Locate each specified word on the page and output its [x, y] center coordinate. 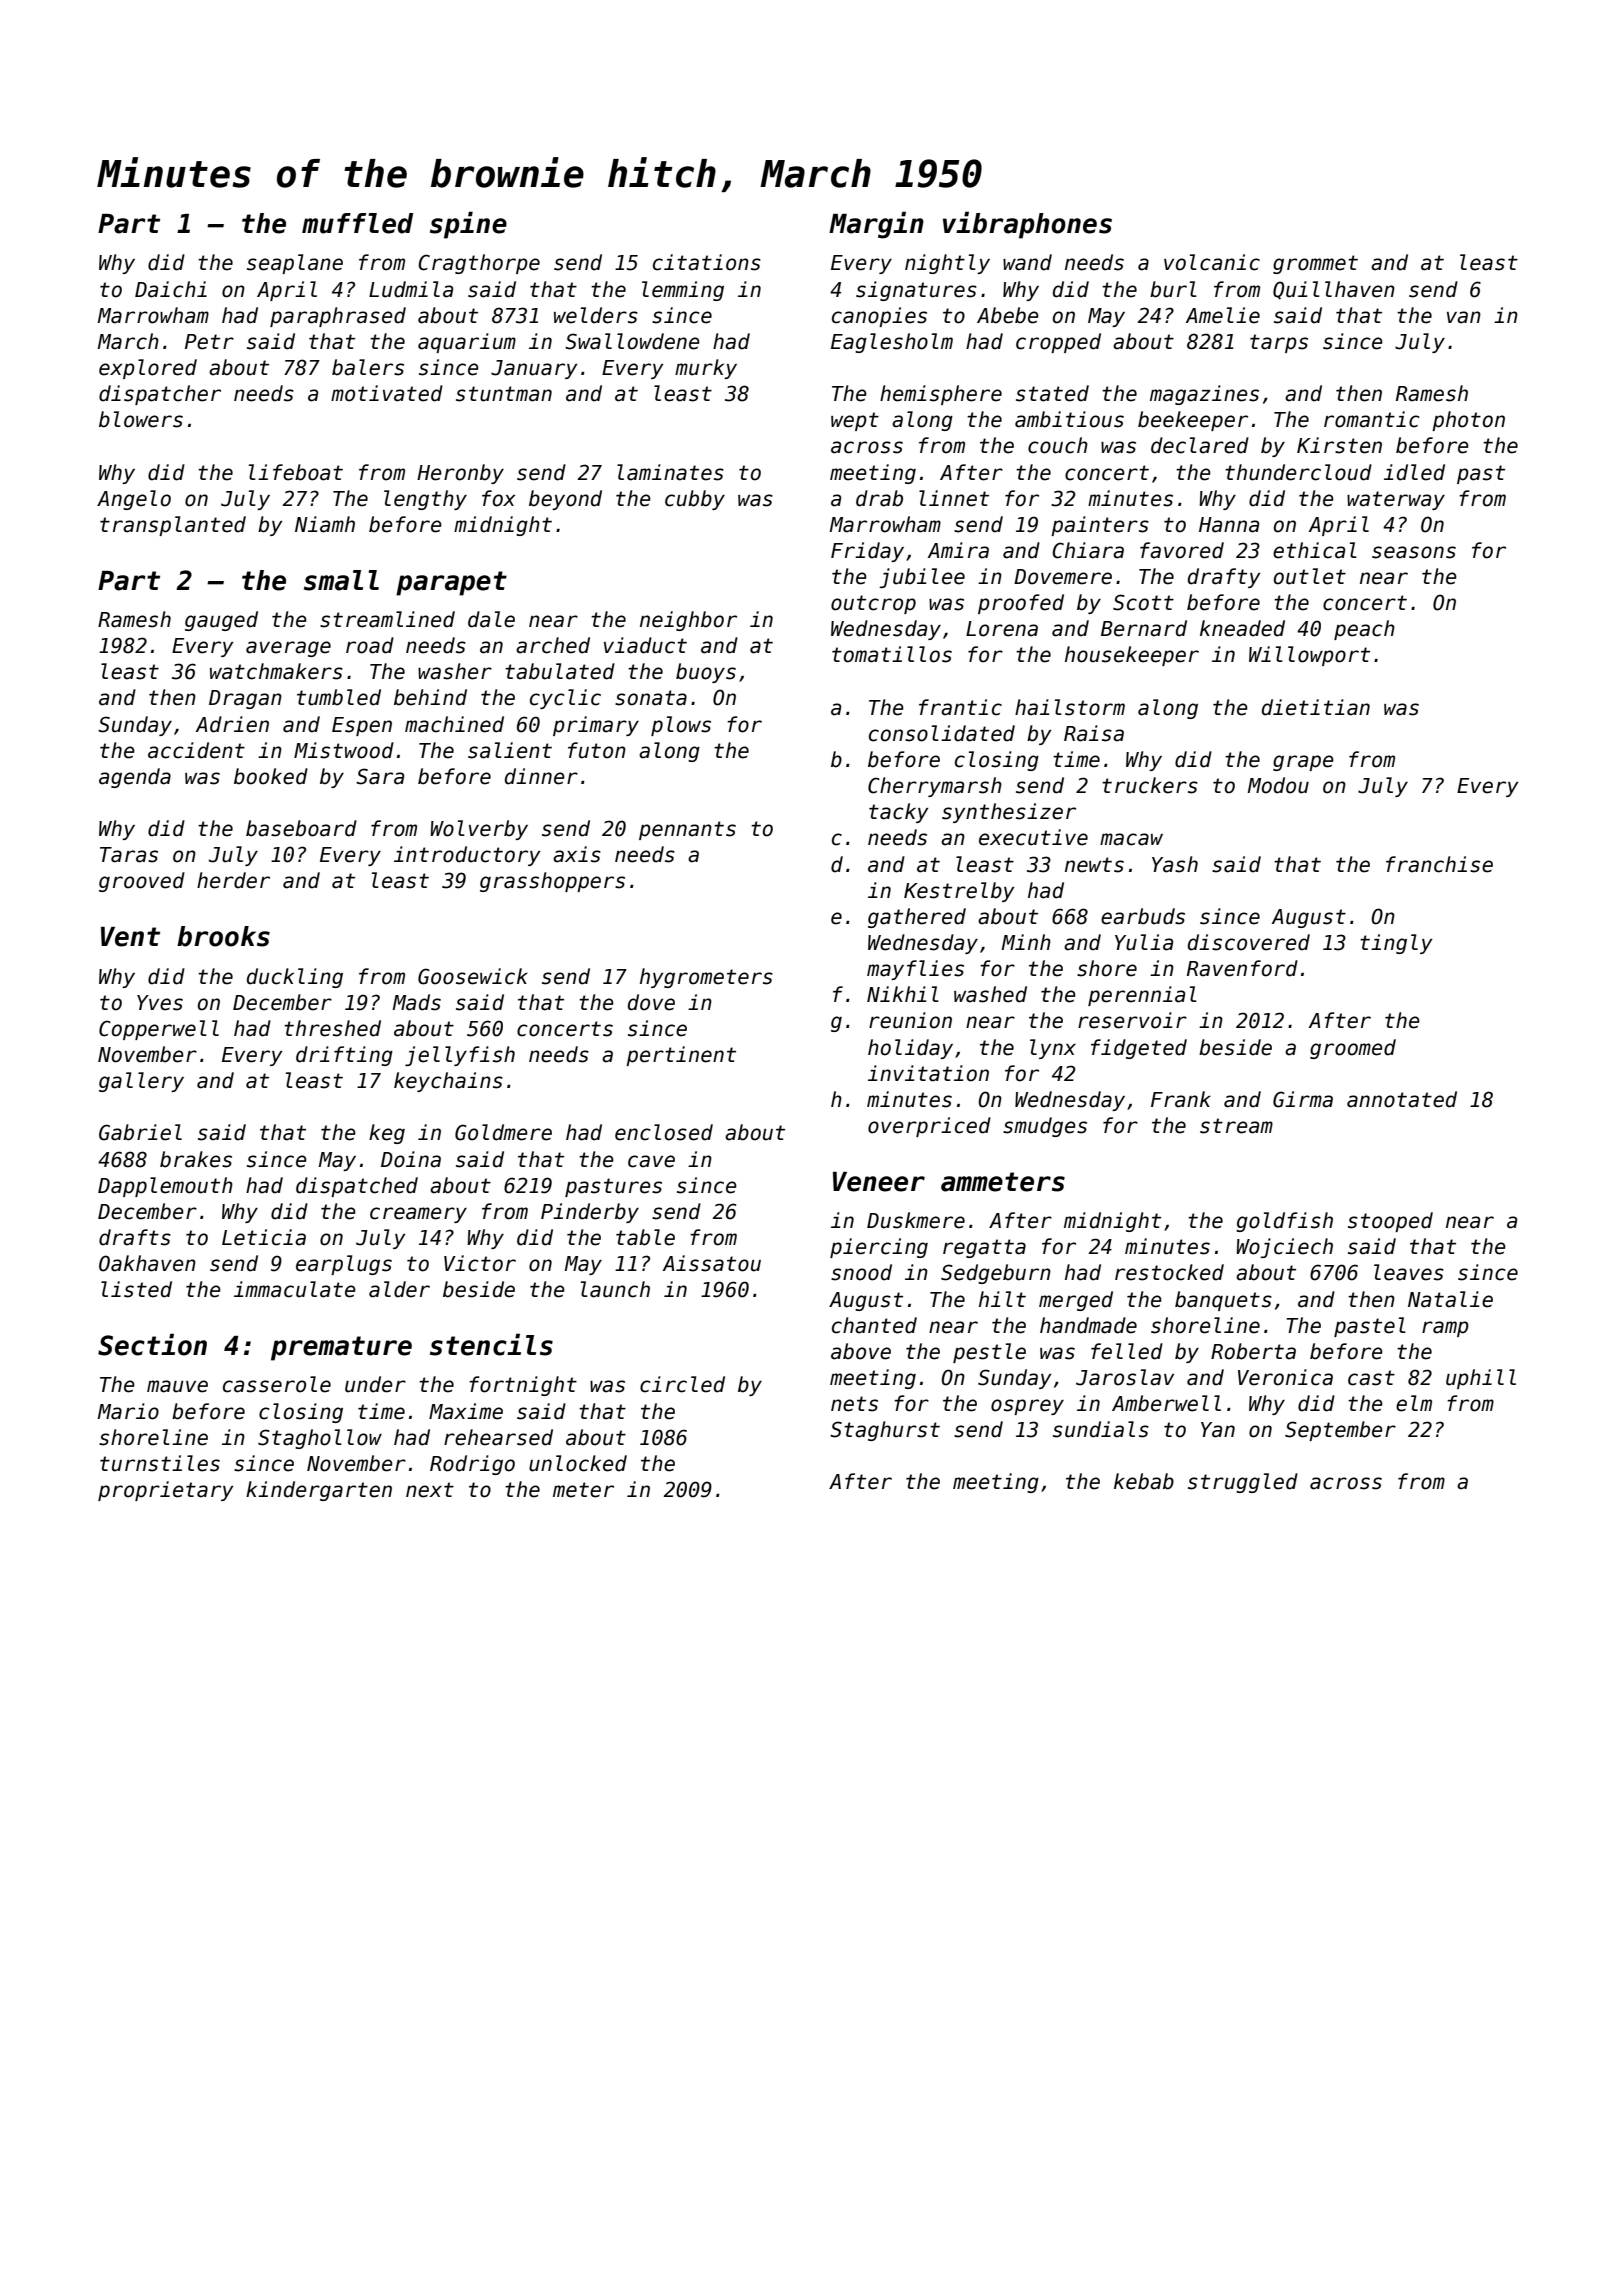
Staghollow [320, 1439]
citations [707, 262]
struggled [1243, 1483]
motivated [387, 393]
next [430, 1490]
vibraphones [1027, 225]
